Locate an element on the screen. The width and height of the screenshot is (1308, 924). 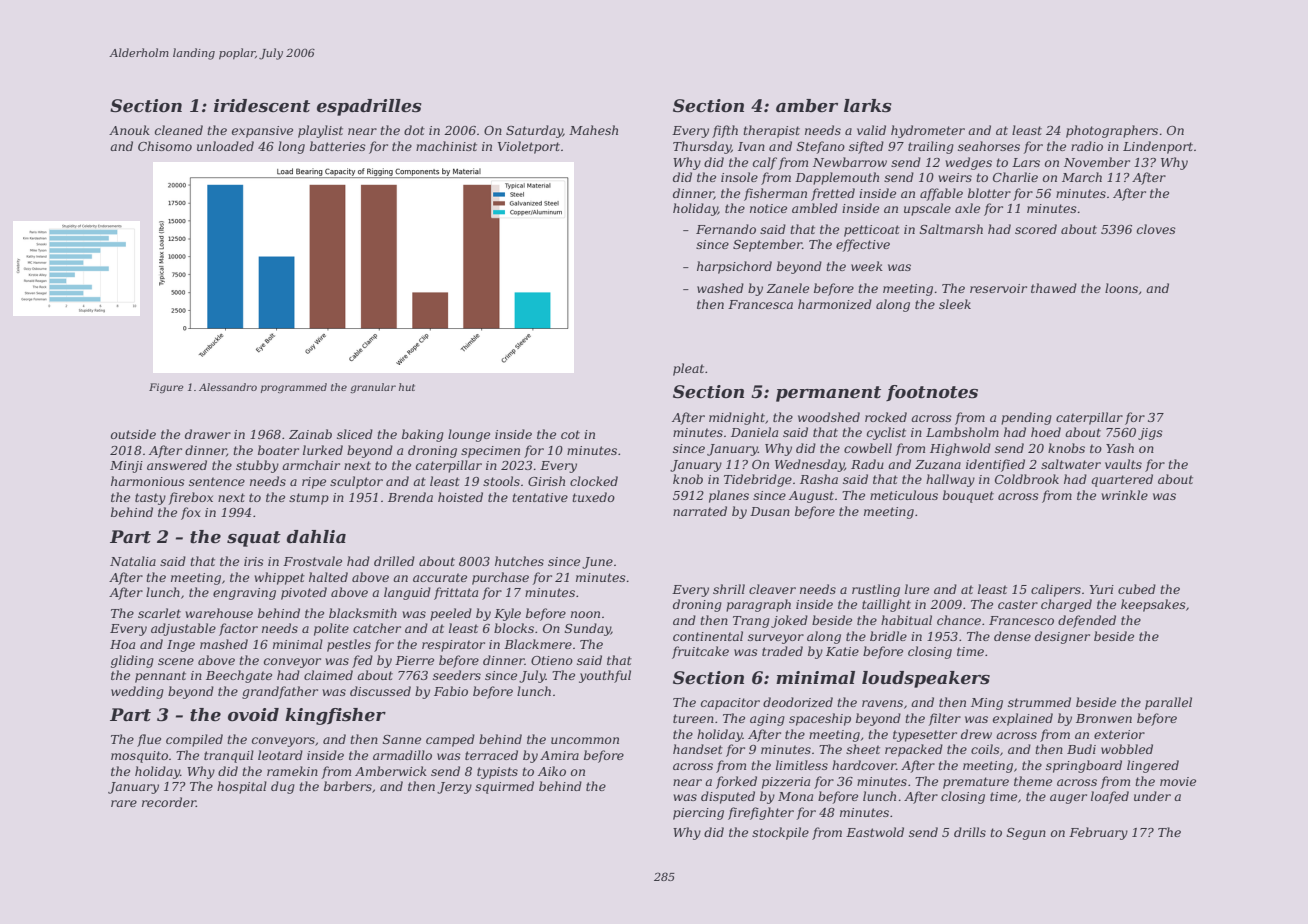
wrinkle is located at coordinates (1124, 495).
